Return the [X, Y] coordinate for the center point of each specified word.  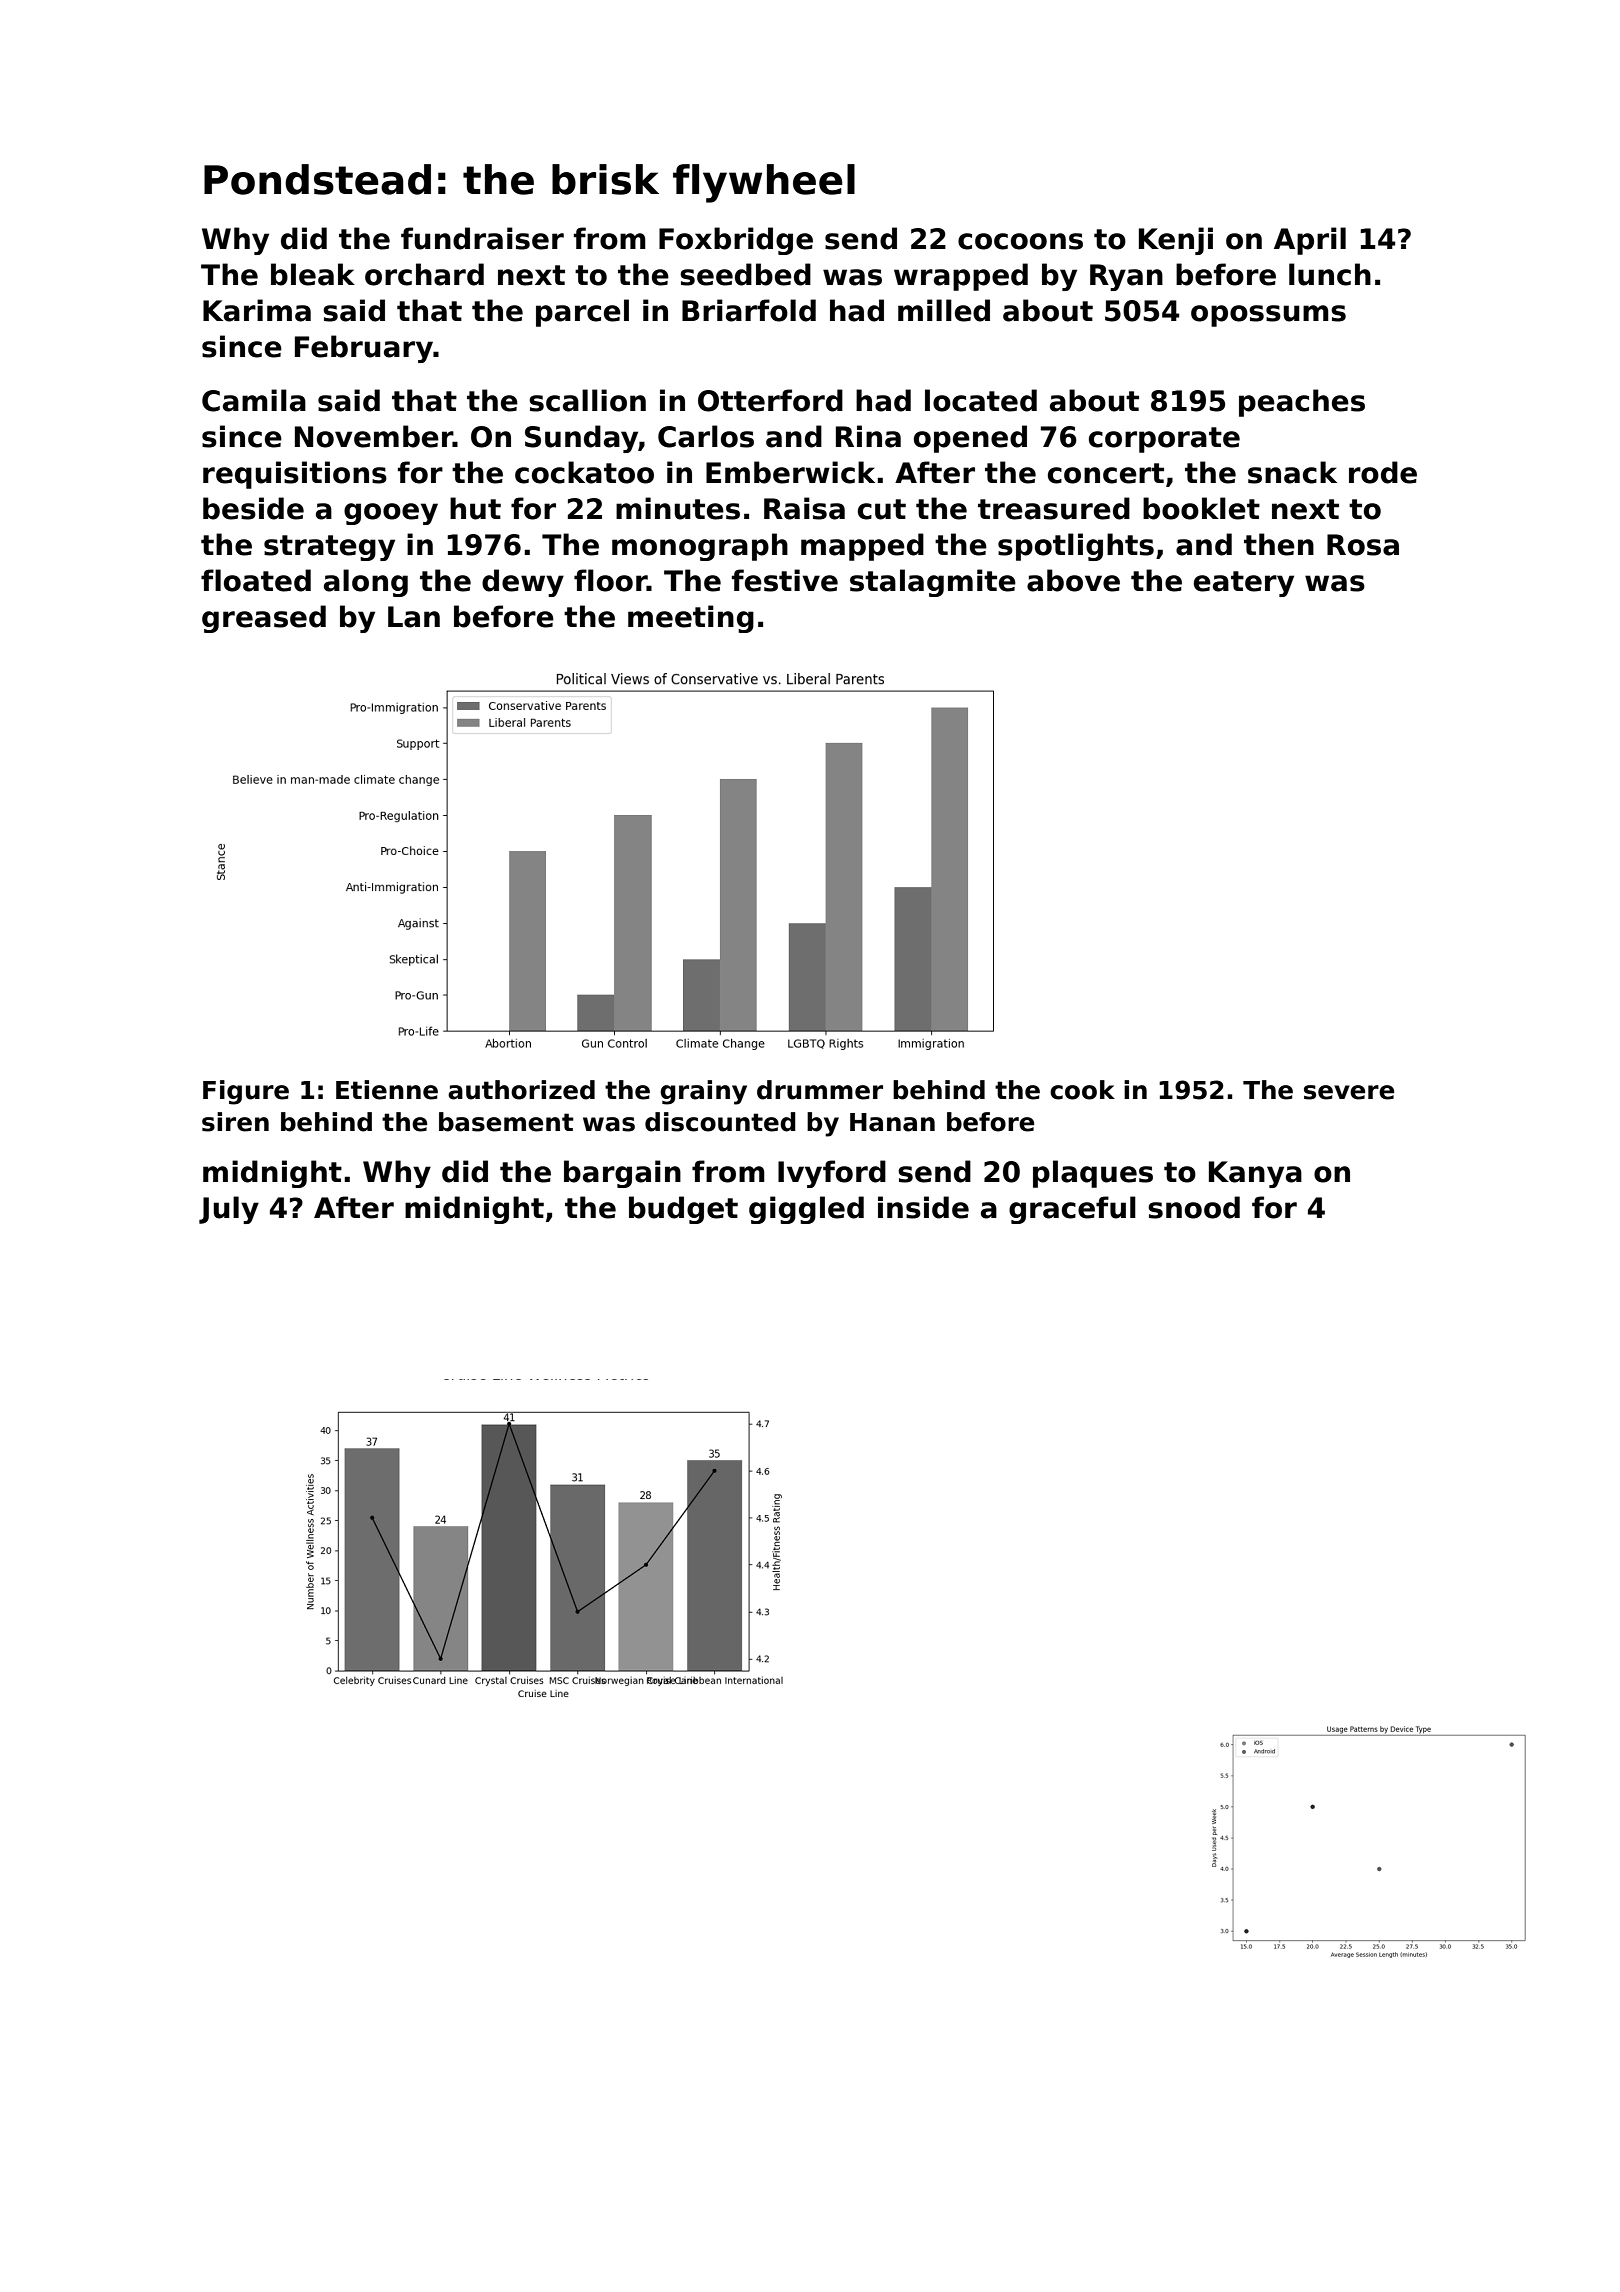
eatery [1244, 584]
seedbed [745, 274]
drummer [820, 1090]
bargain [622, 1174]
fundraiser [482, 238]
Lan [414, 617]
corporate [1164, 440]
